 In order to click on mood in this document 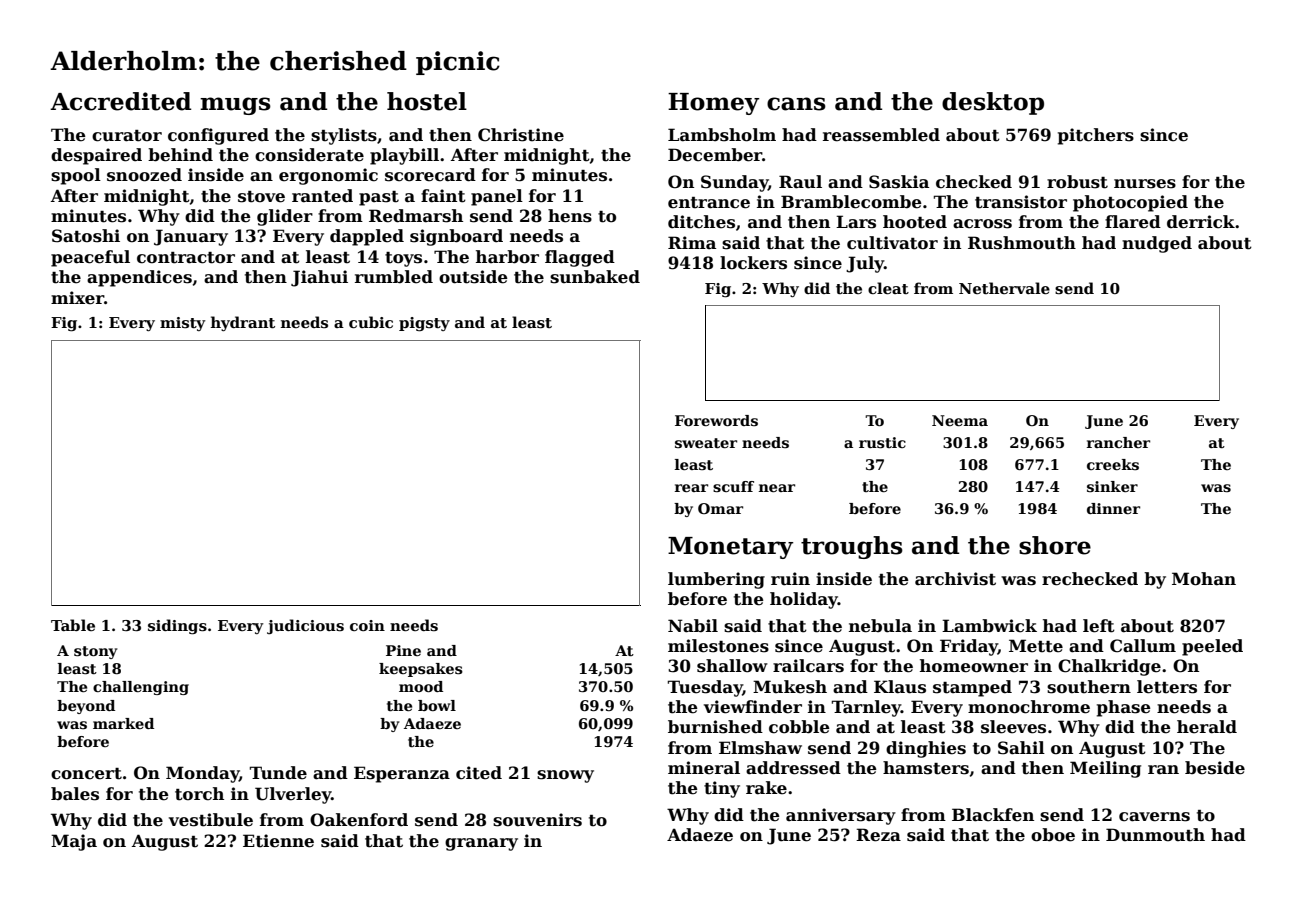, I will do `click(421, 686)`.
